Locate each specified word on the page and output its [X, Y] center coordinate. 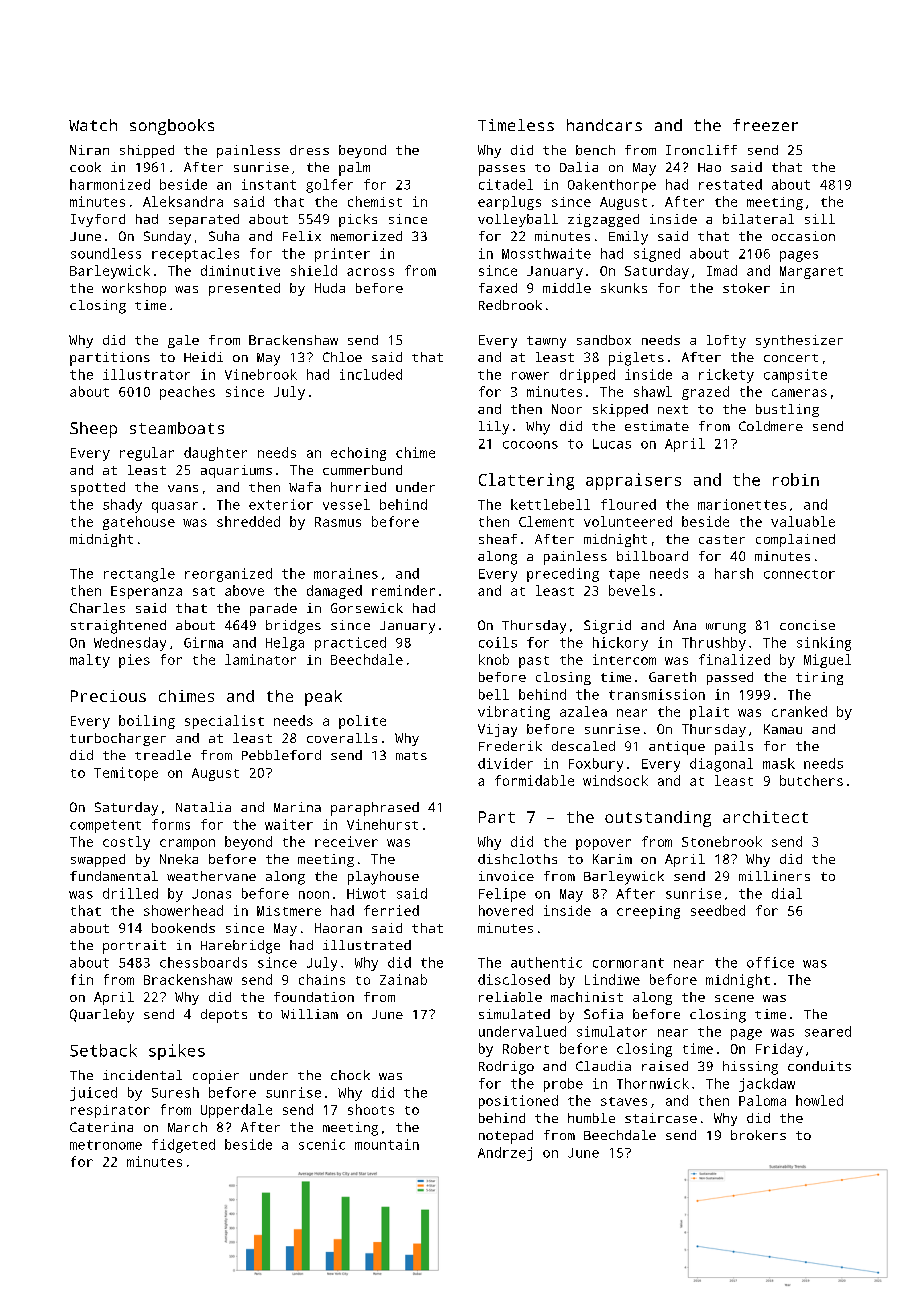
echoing [358, 454]
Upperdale [236, 1111]
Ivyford [98, 220]
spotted [98, 489]
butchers [811, 780]
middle [567, 288]
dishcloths [517, 859]
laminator [260, 659]
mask [779, 763]
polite [362, 722]
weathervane [211, 876]
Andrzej [505, 1154]
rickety [726, 376]
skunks [624, 288]
